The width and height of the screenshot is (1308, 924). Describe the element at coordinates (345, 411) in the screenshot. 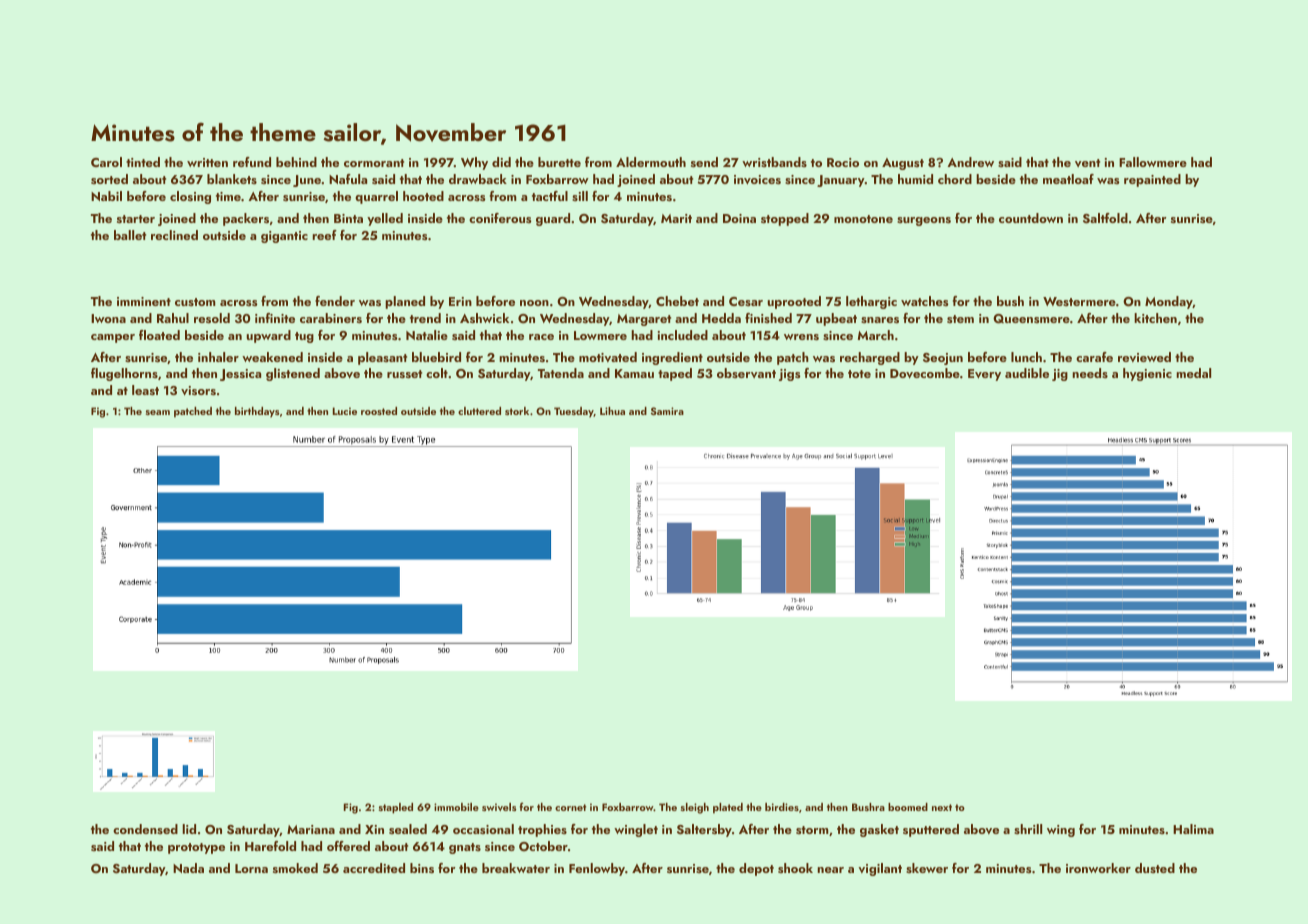

I see `Lucie` at that location.
